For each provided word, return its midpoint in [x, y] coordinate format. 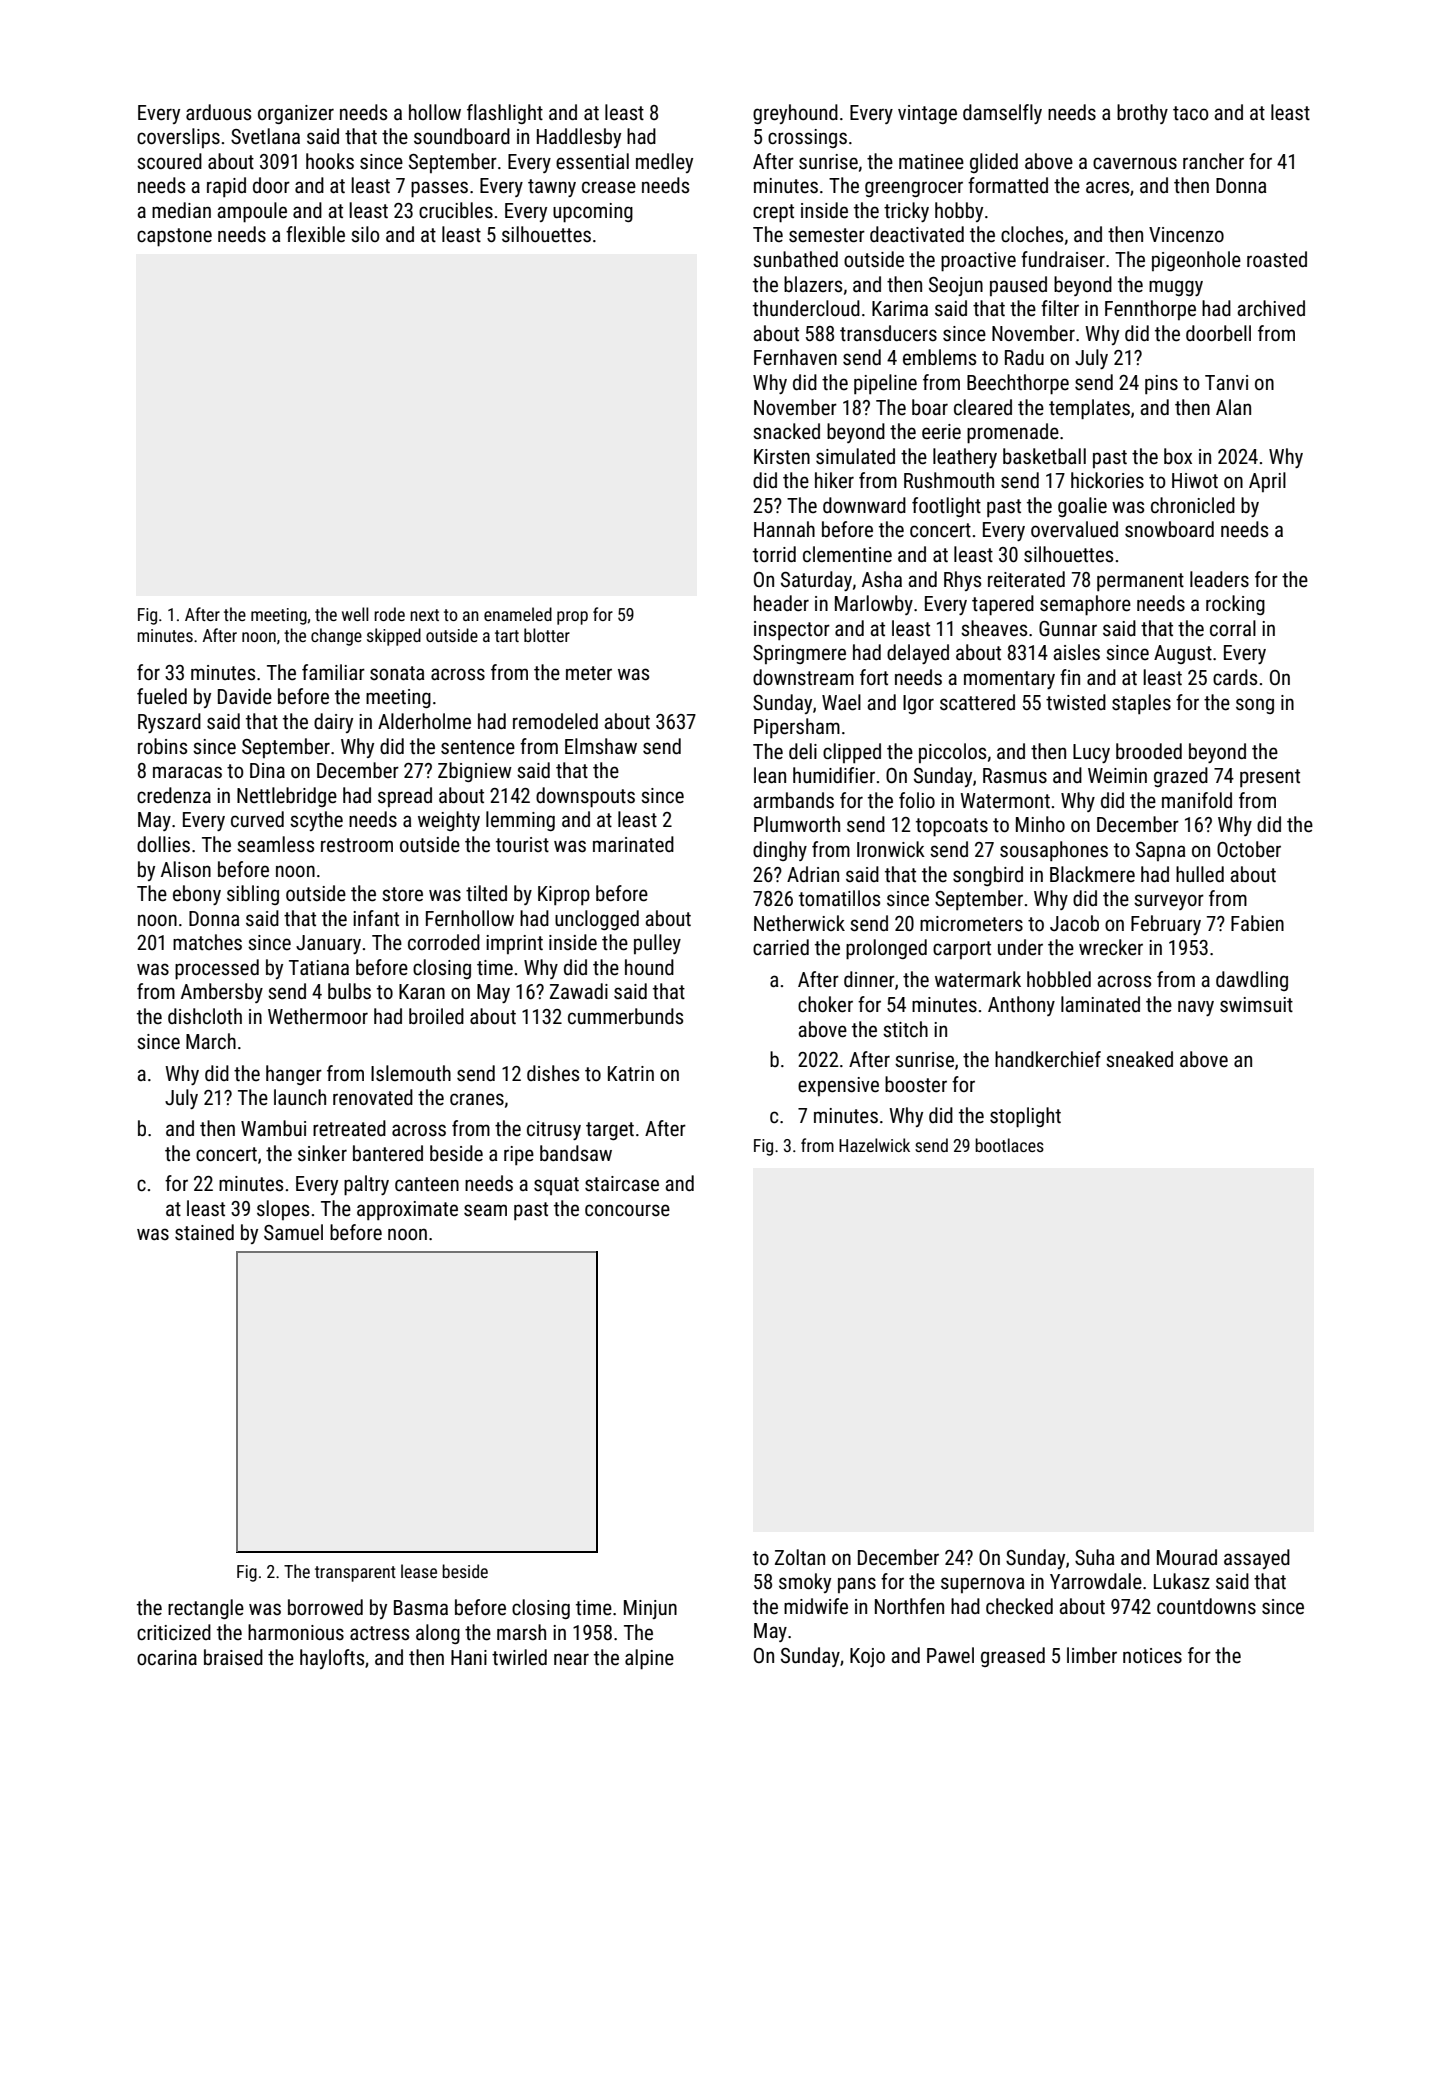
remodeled [555, 721]
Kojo [867, 1657]
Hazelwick [874, 1145]
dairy [333, 723]
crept [773, 213]
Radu [1024, 357]
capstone [174, 237]
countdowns [1206, 1606]
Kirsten [782, 457]
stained [204, 1232]
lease [419, 1571]
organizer [296, 114]
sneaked [1139, 1059]
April [1267, 482]
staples [1141, 704]
